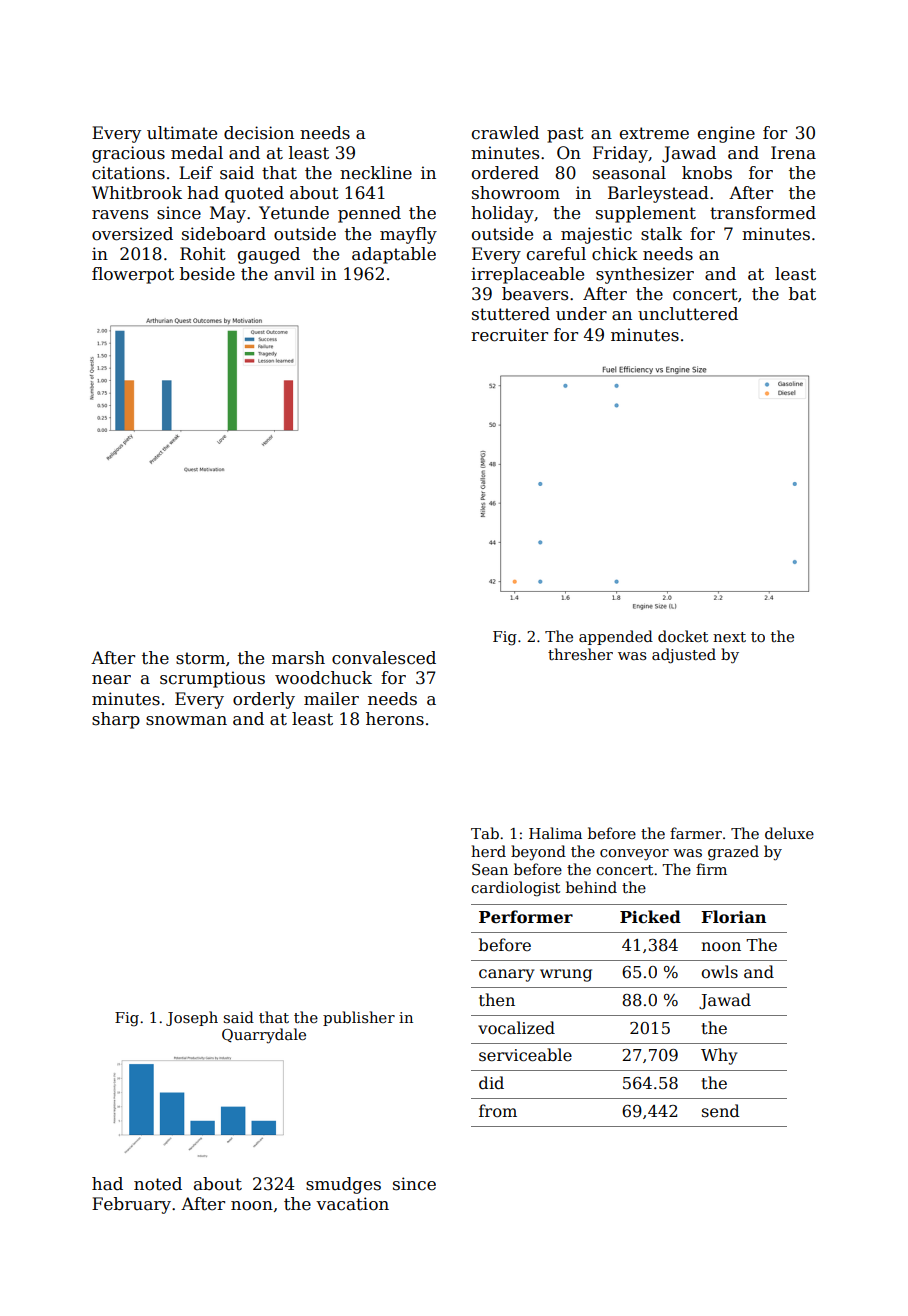 Image resolution: width=908 pixels, height=1316 pixels. Describe the element at coordinates (200, 658) in the screenshot. I see `storm` at that location.
